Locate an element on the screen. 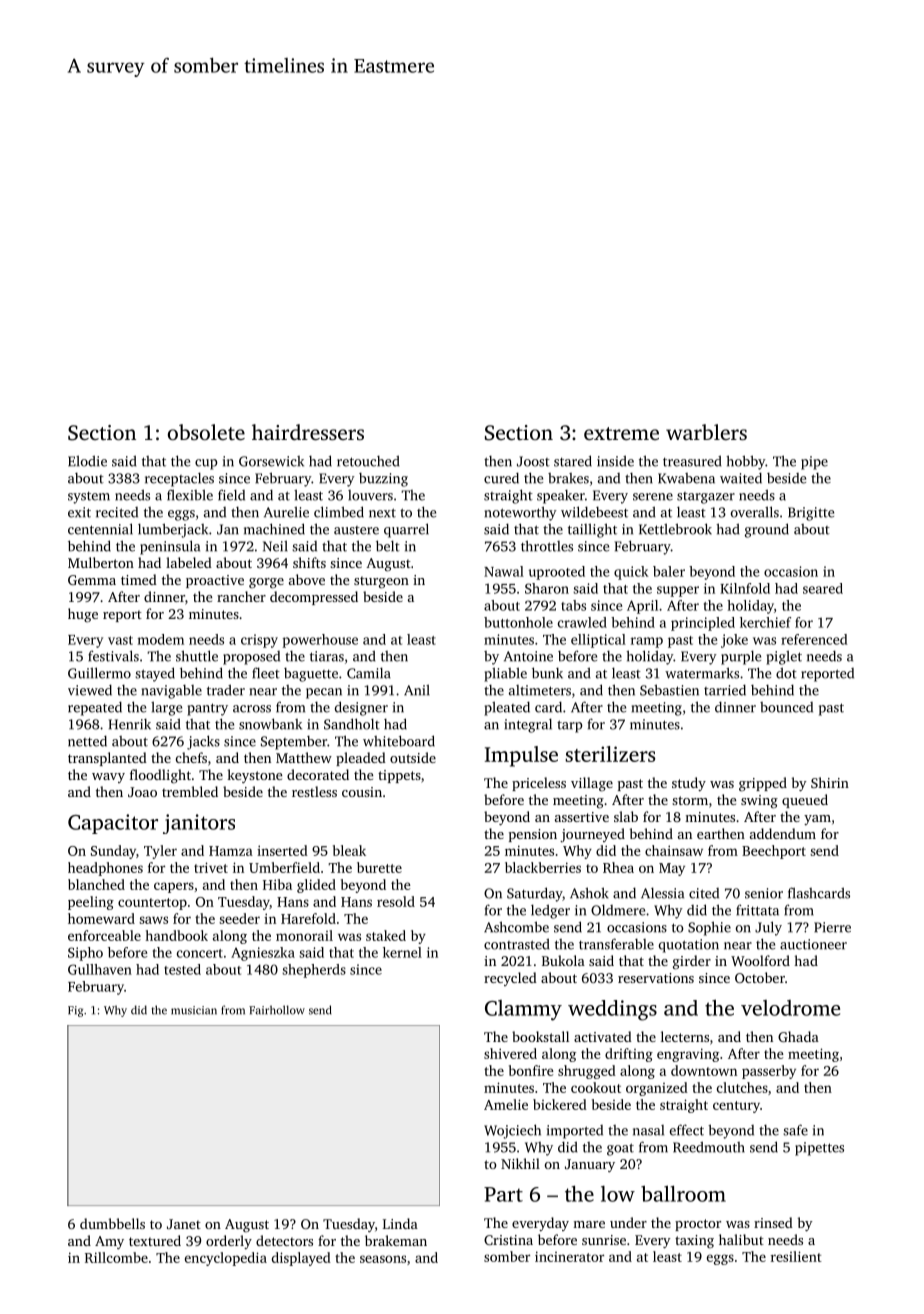 Image resolution: width=924 pixels, height=1314 pixels. Joost is located at coordinates (533, 461).
